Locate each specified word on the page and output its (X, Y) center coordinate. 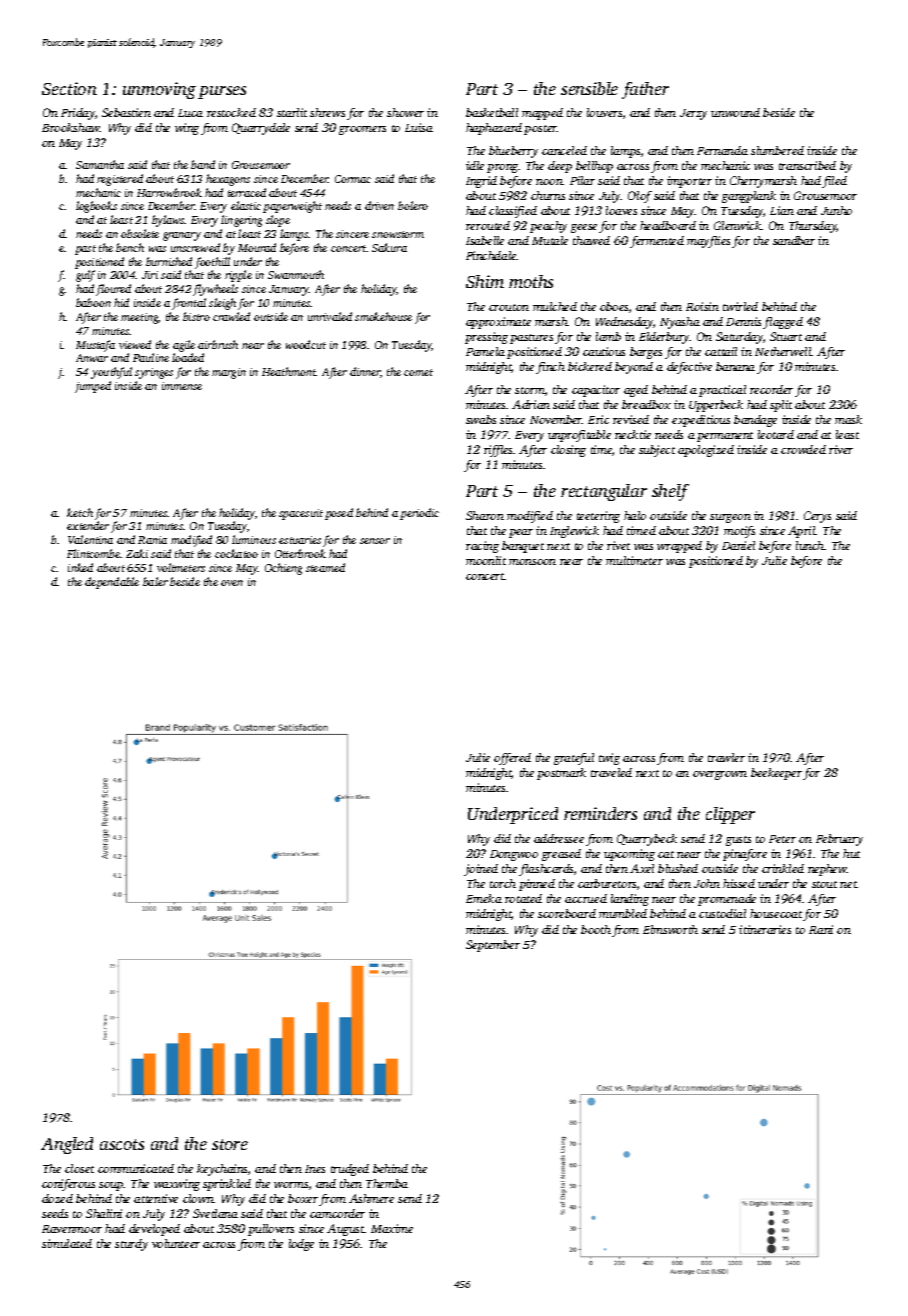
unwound (735, 112)
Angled (67, 1145)
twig (609, 759)
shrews (327, 112)
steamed (325, 567)
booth (596, 929)
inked (80, 567)
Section (69, 88)
